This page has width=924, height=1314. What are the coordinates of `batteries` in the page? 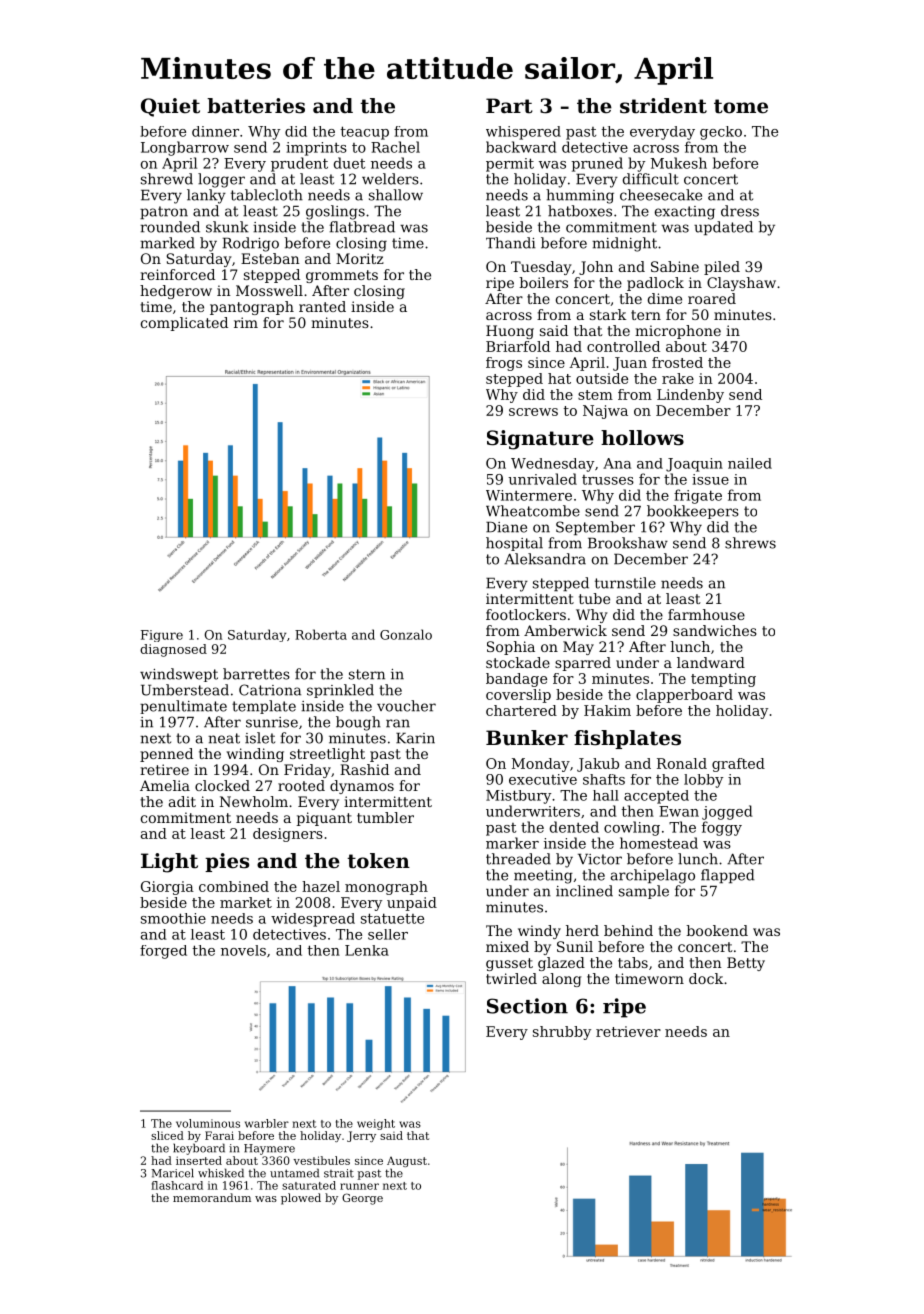 It's located at (256, 106).
